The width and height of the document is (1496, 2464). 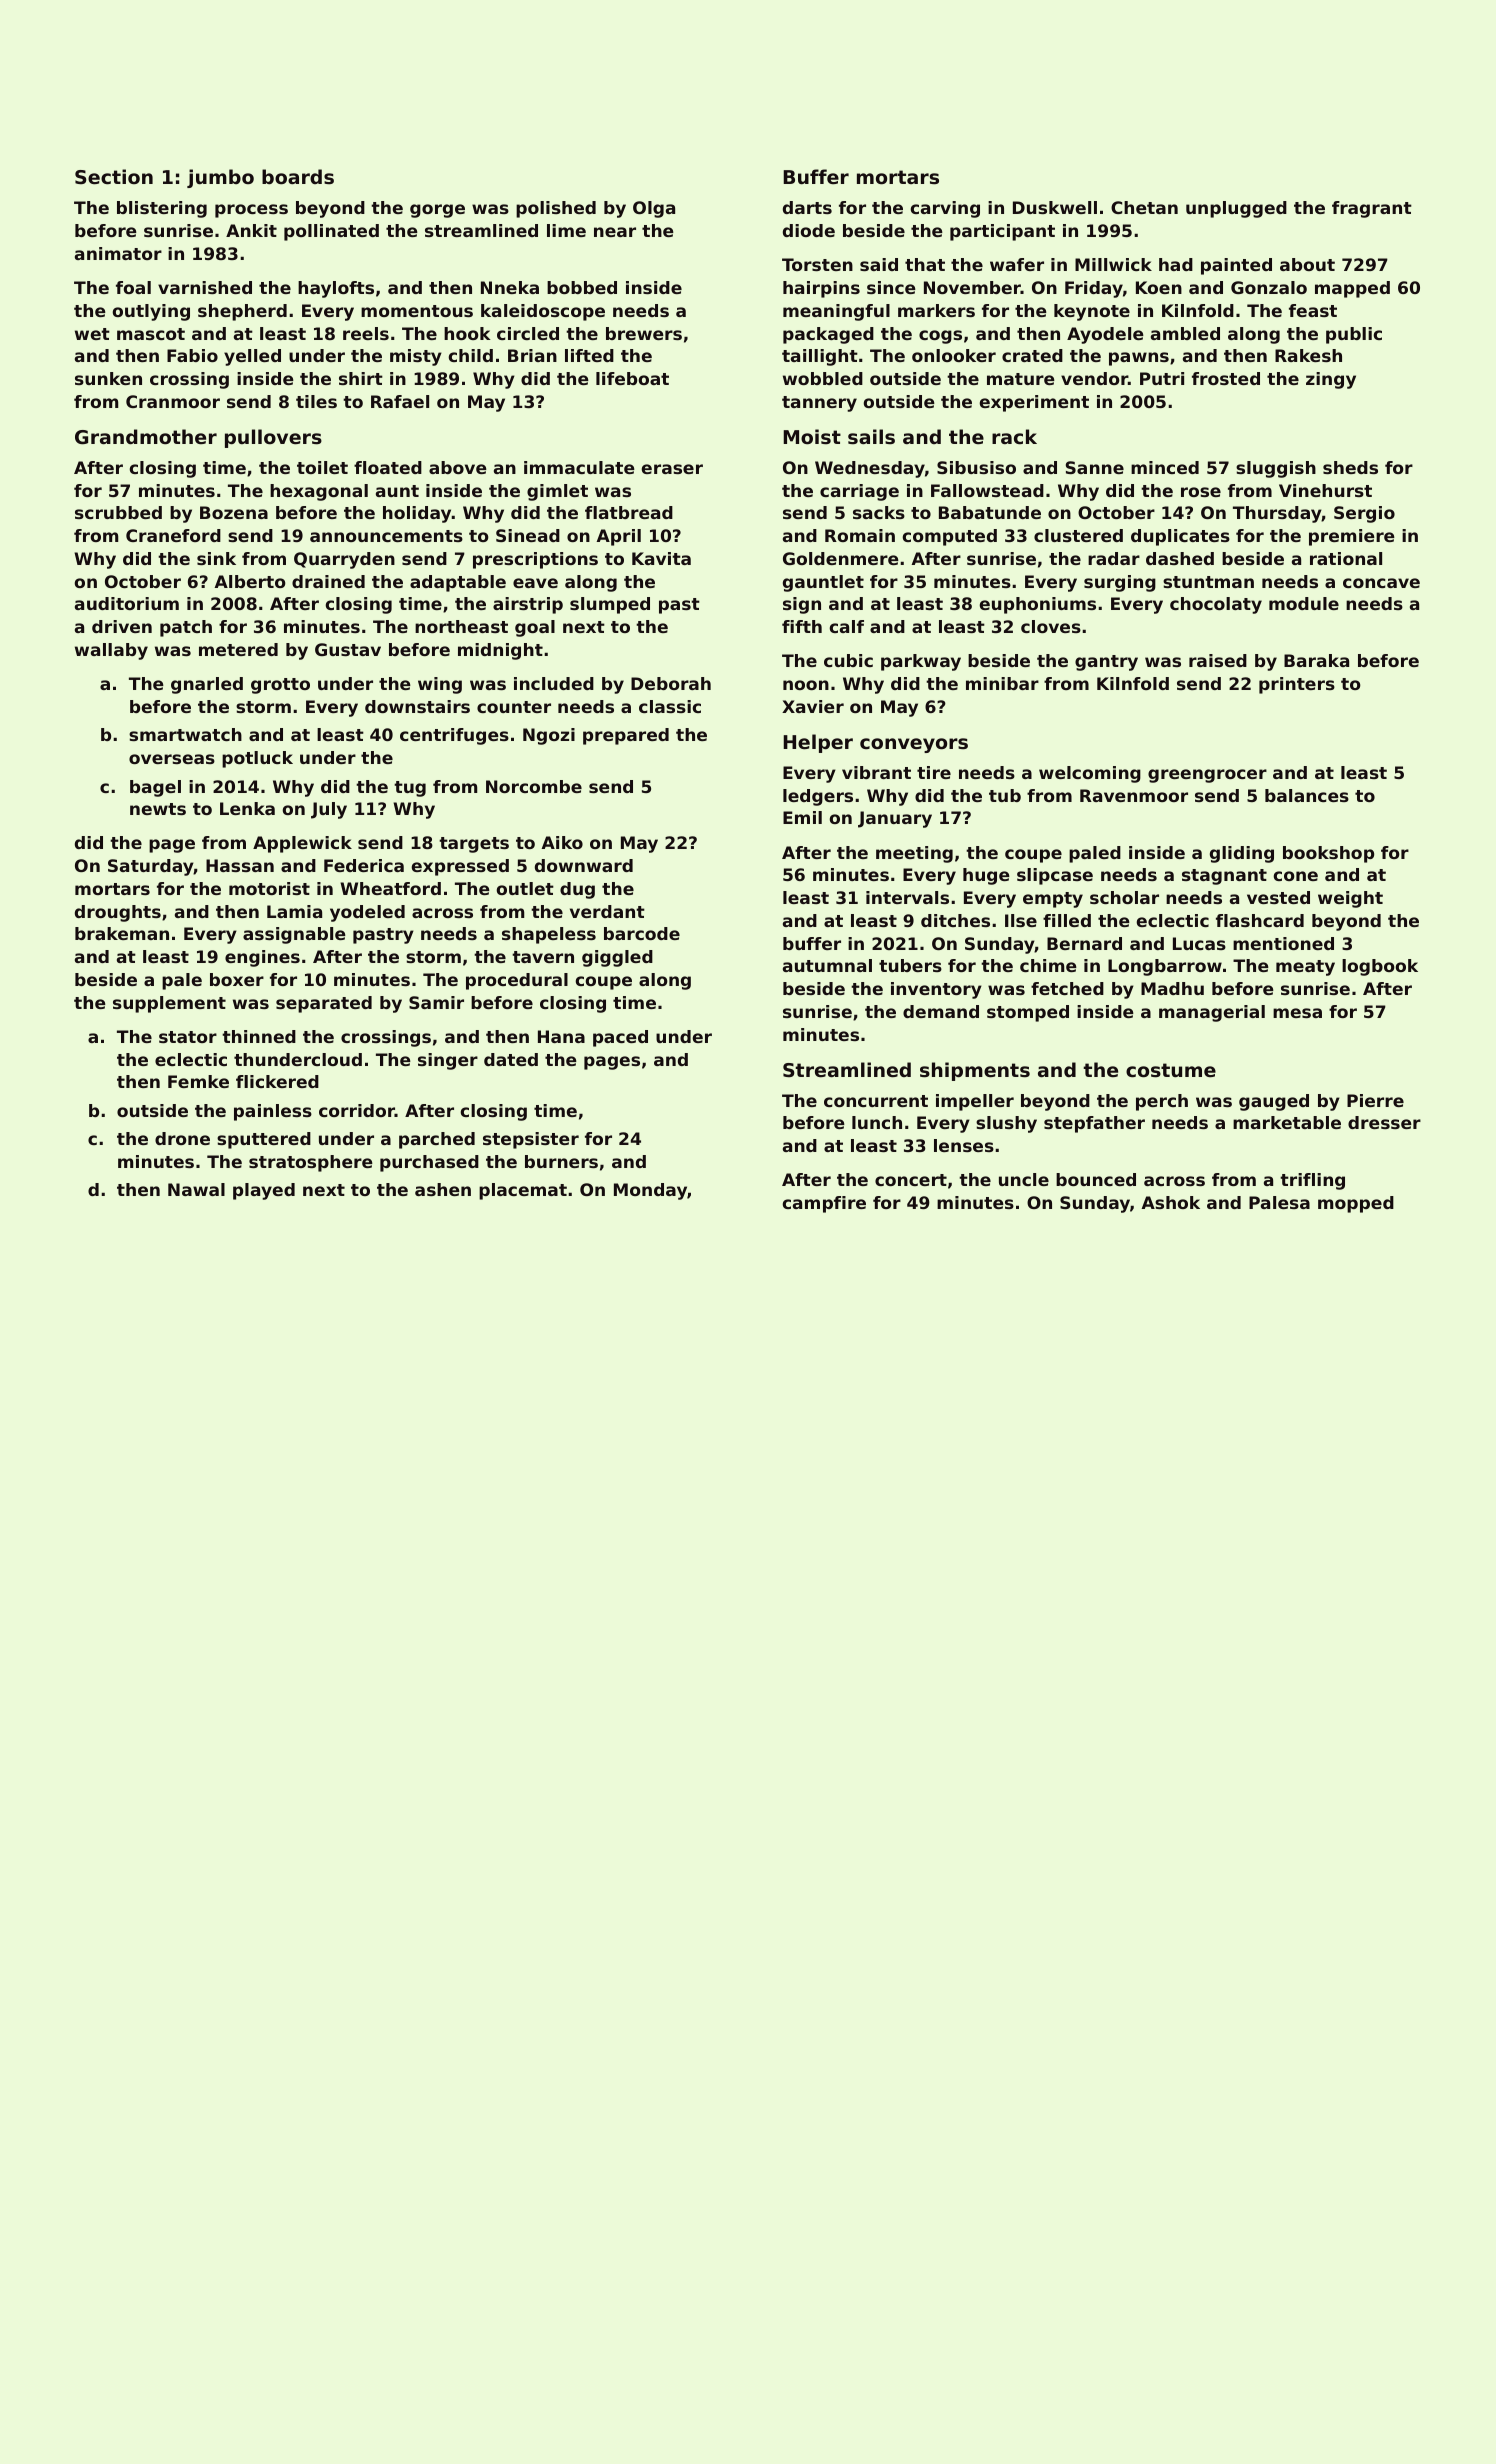 What do you see at coordinates (820, 357) in the document?
I see `taillight` at bounding box center [820, 357].
